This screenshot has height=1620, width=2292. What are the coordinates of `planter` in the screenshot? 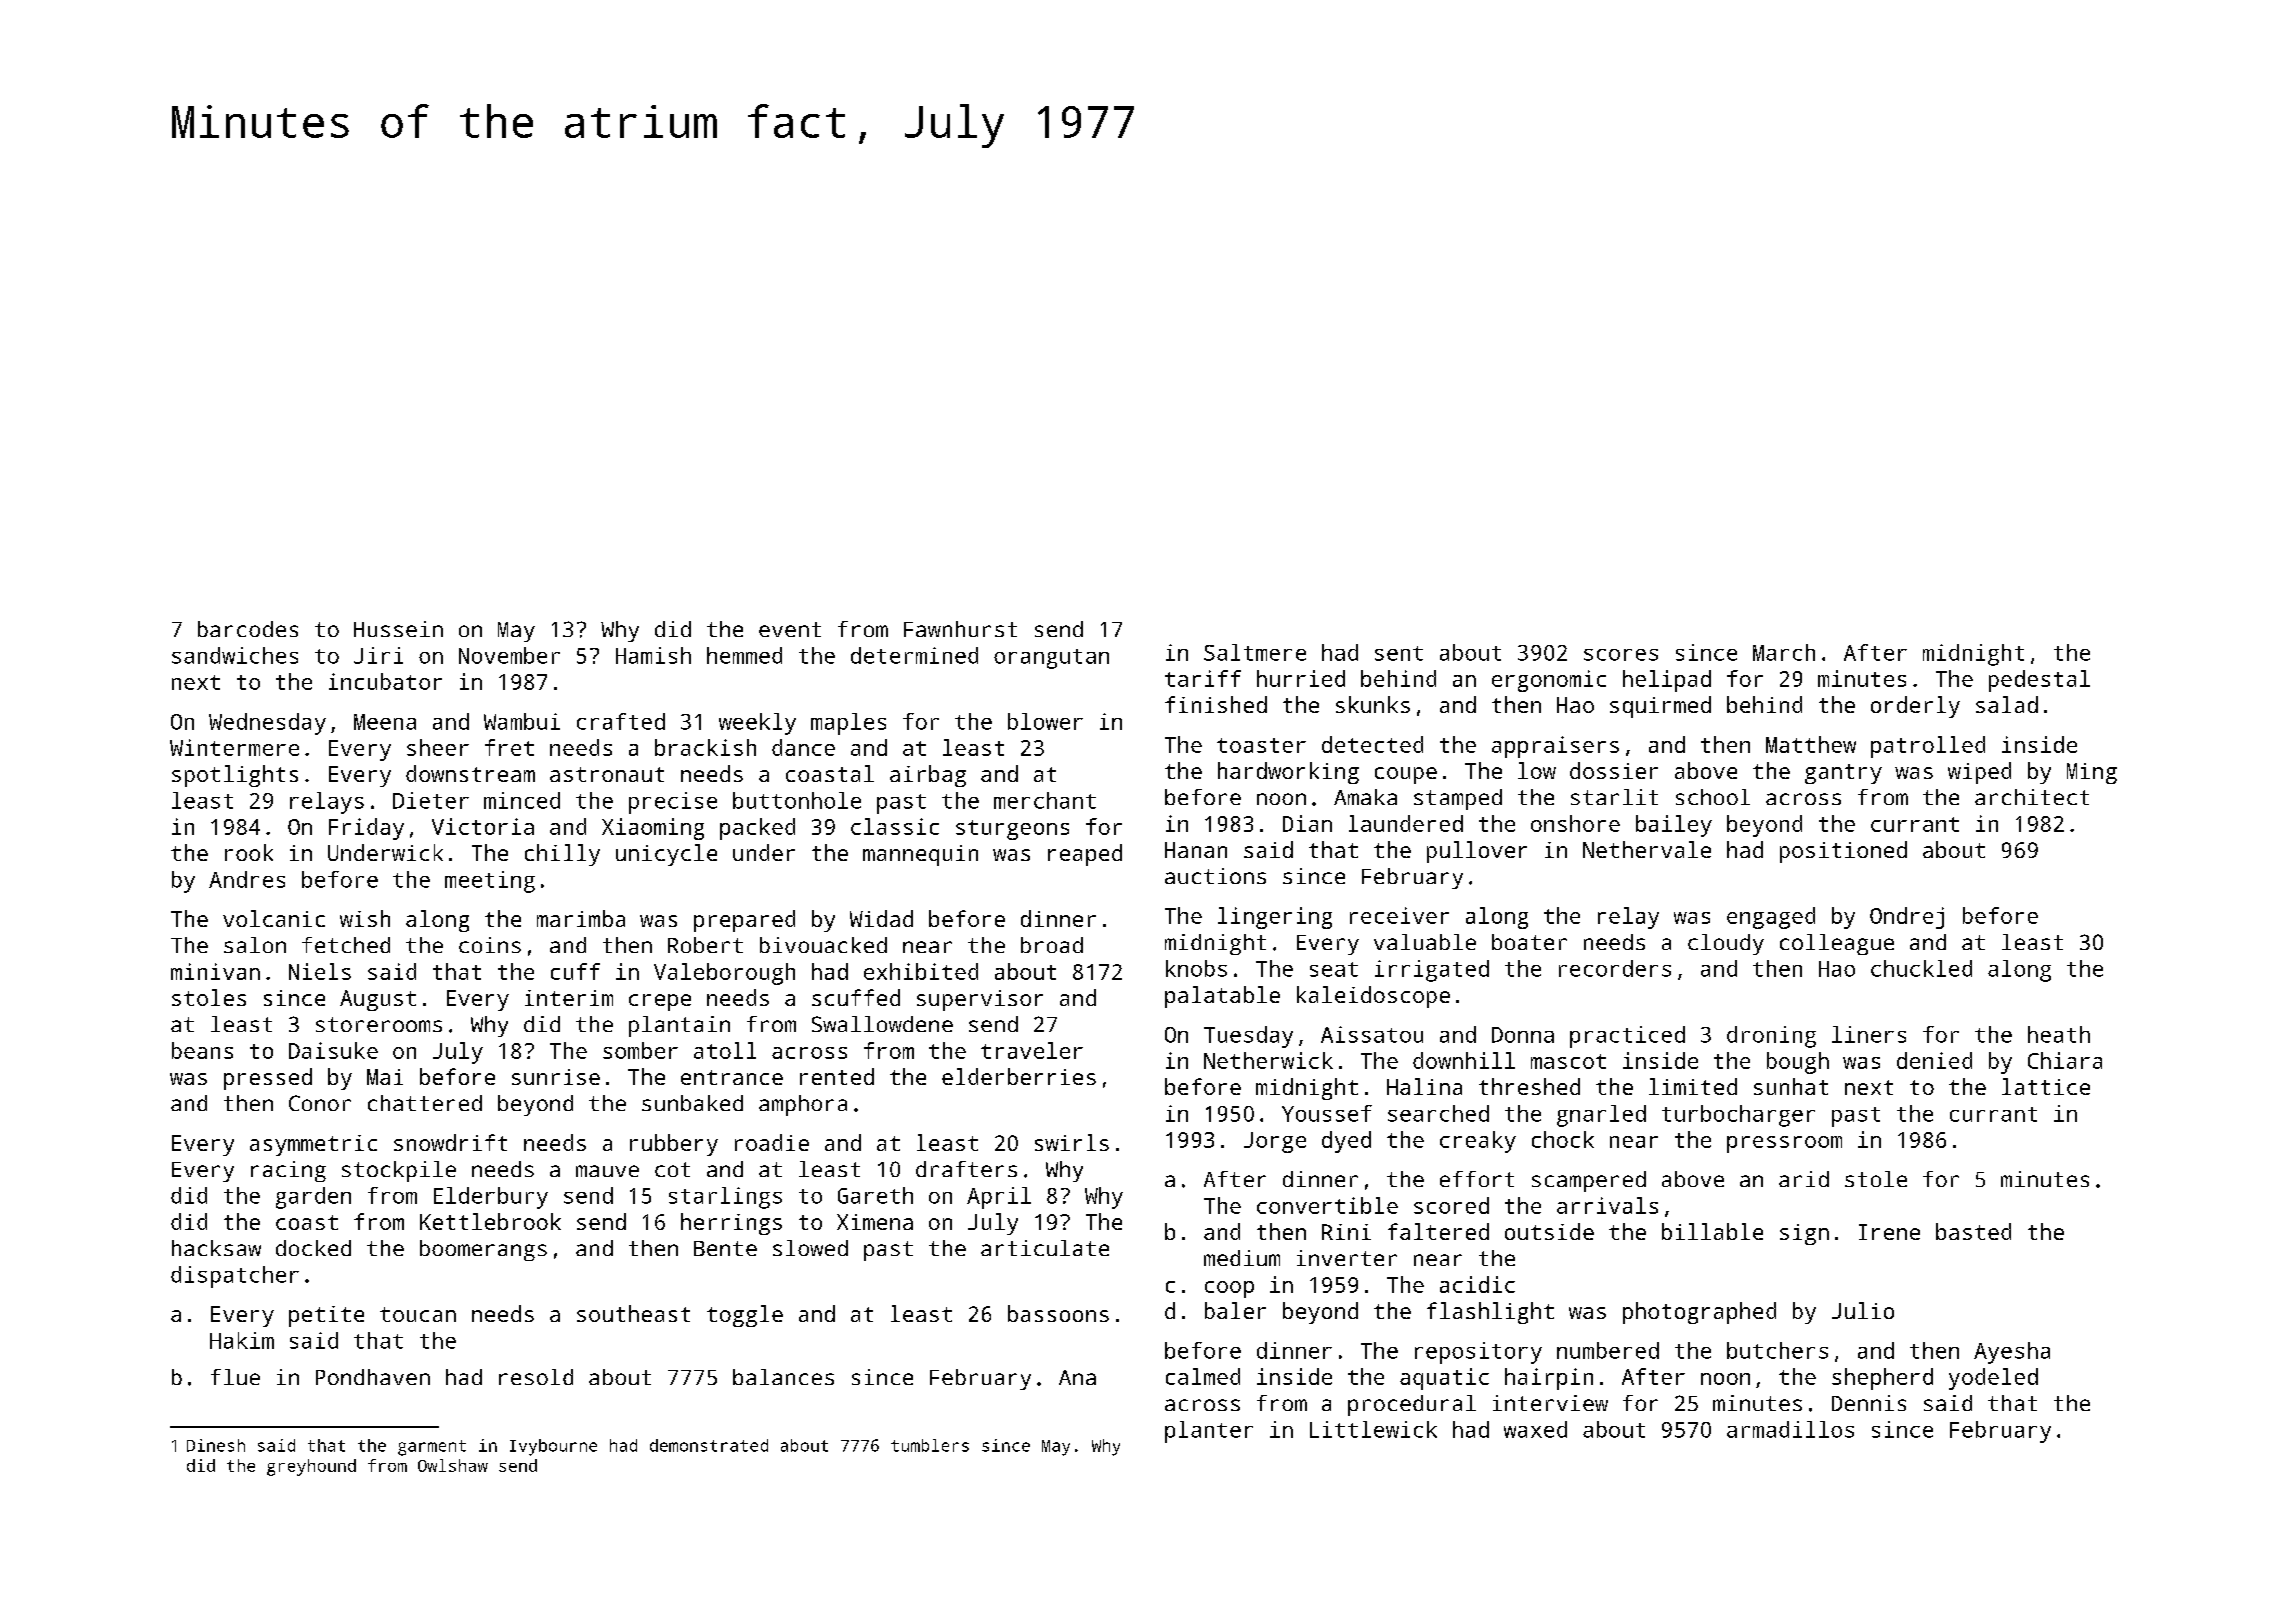 It's located at (1209, 1432).
